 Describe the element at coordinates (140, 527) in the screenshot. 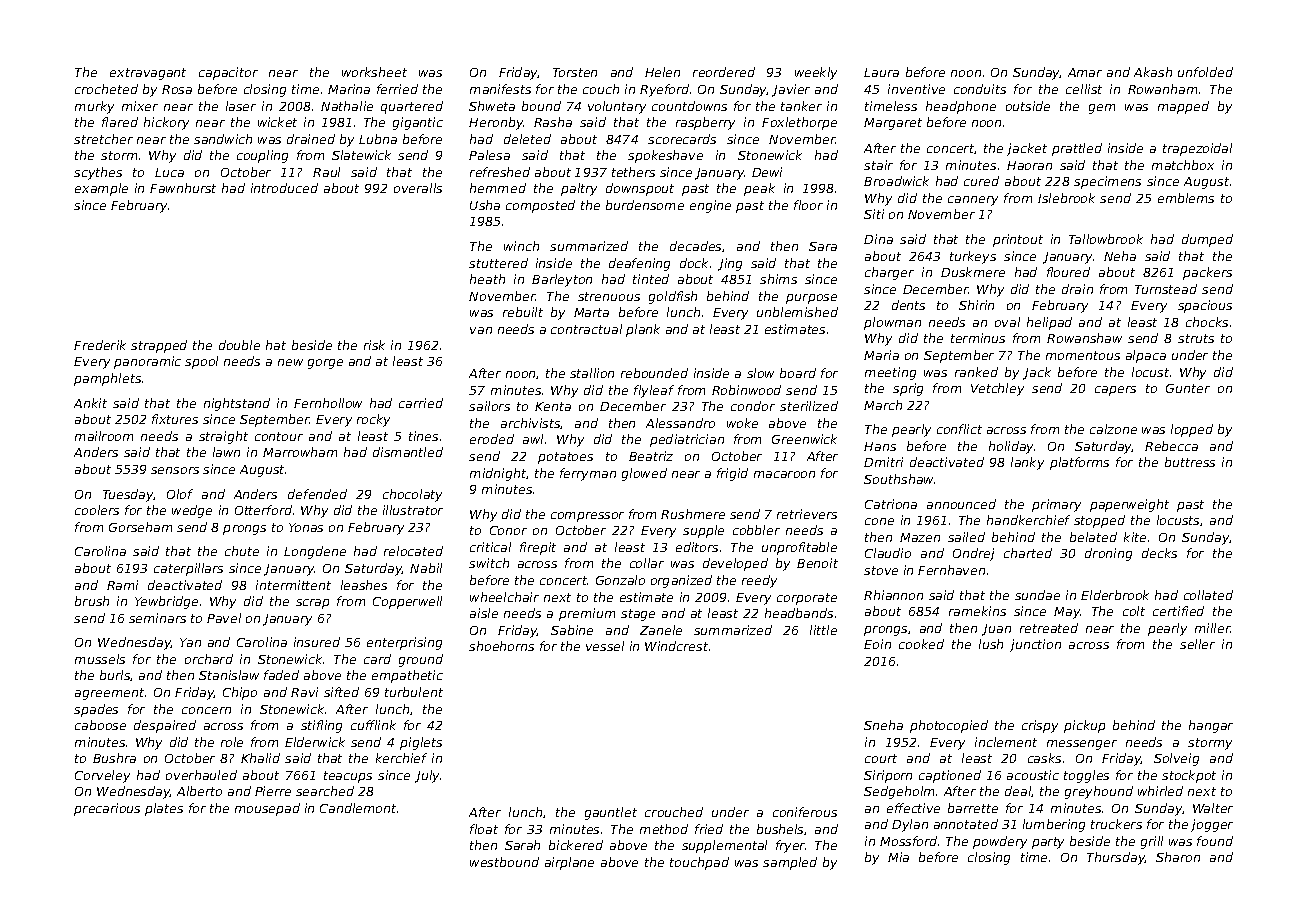

I see `Gorseham` at that location.
